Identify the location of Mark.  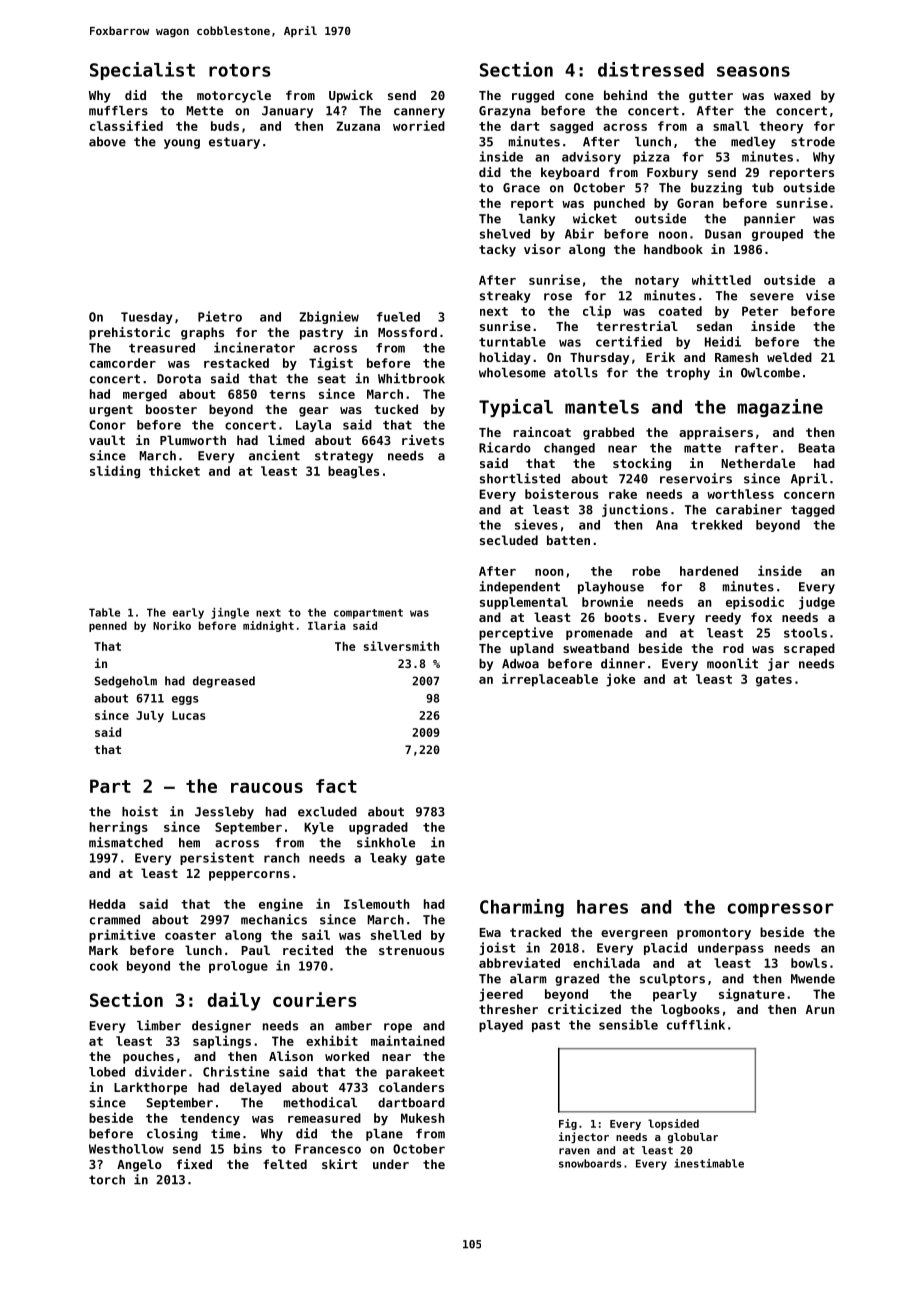
(103, 950).
